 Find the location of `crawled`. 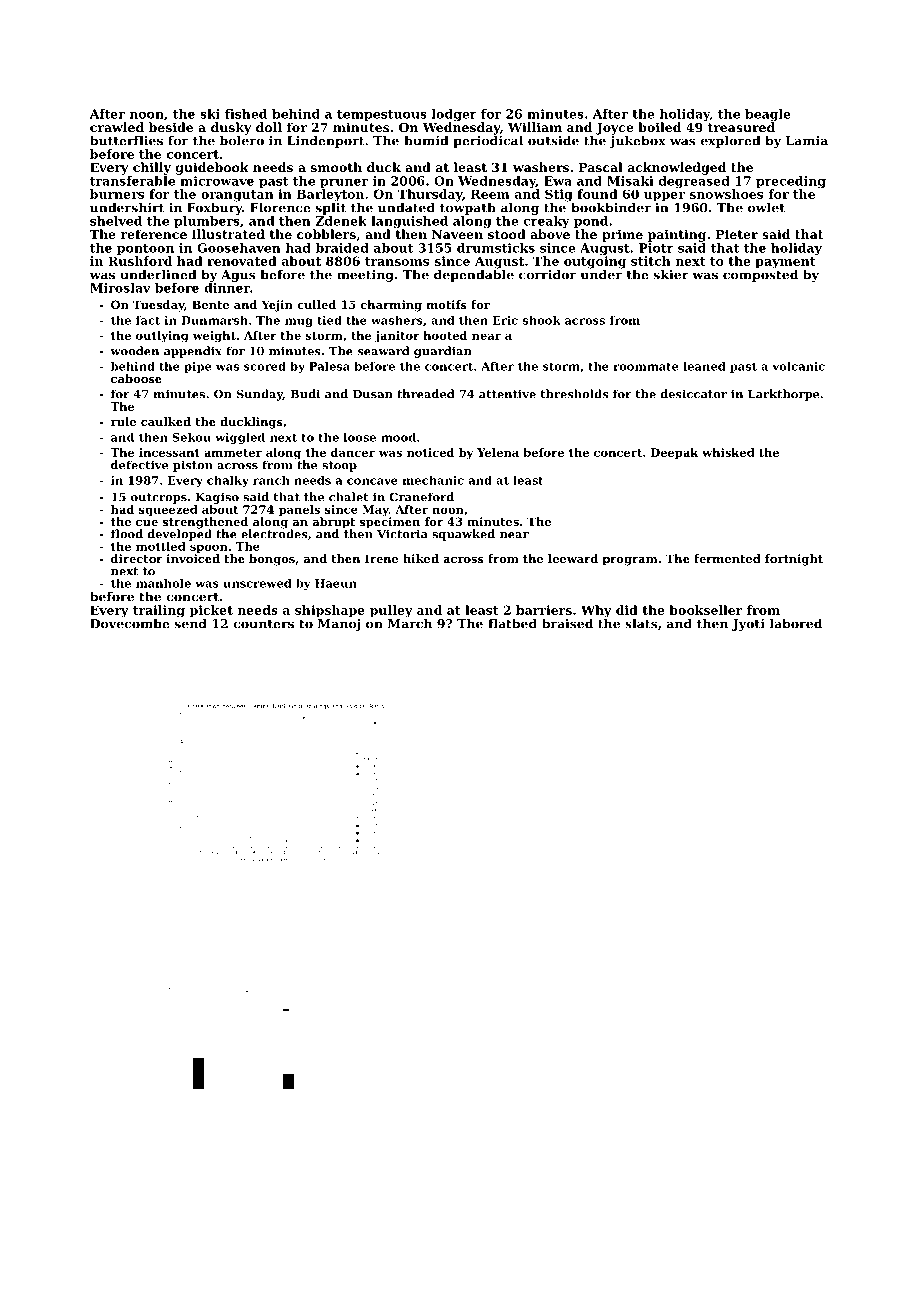

crawled is located at coordinates (117, 127).
